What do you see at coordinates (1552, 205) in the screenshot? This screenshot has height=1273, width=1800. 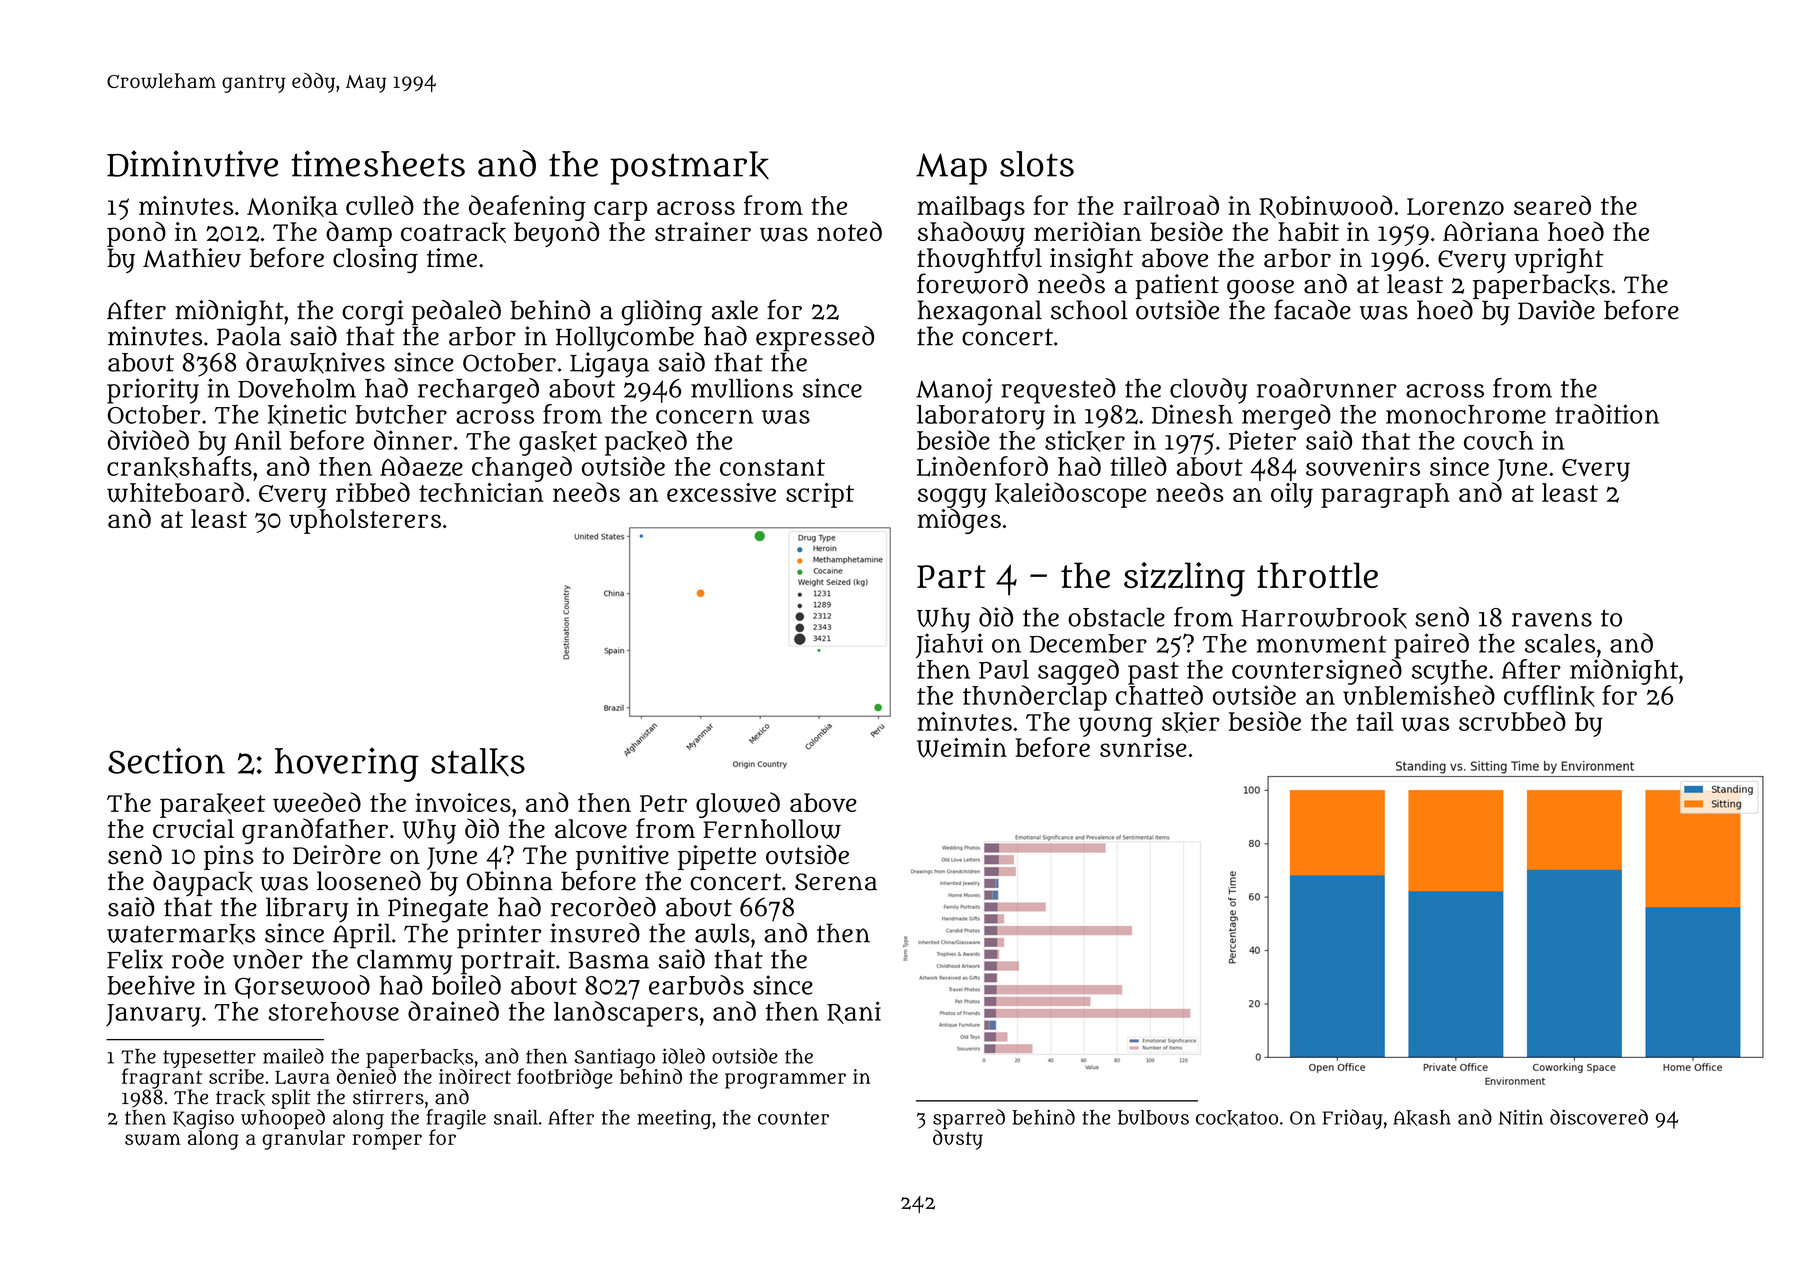 I see `seared` at bounding box center [1552, 205].
